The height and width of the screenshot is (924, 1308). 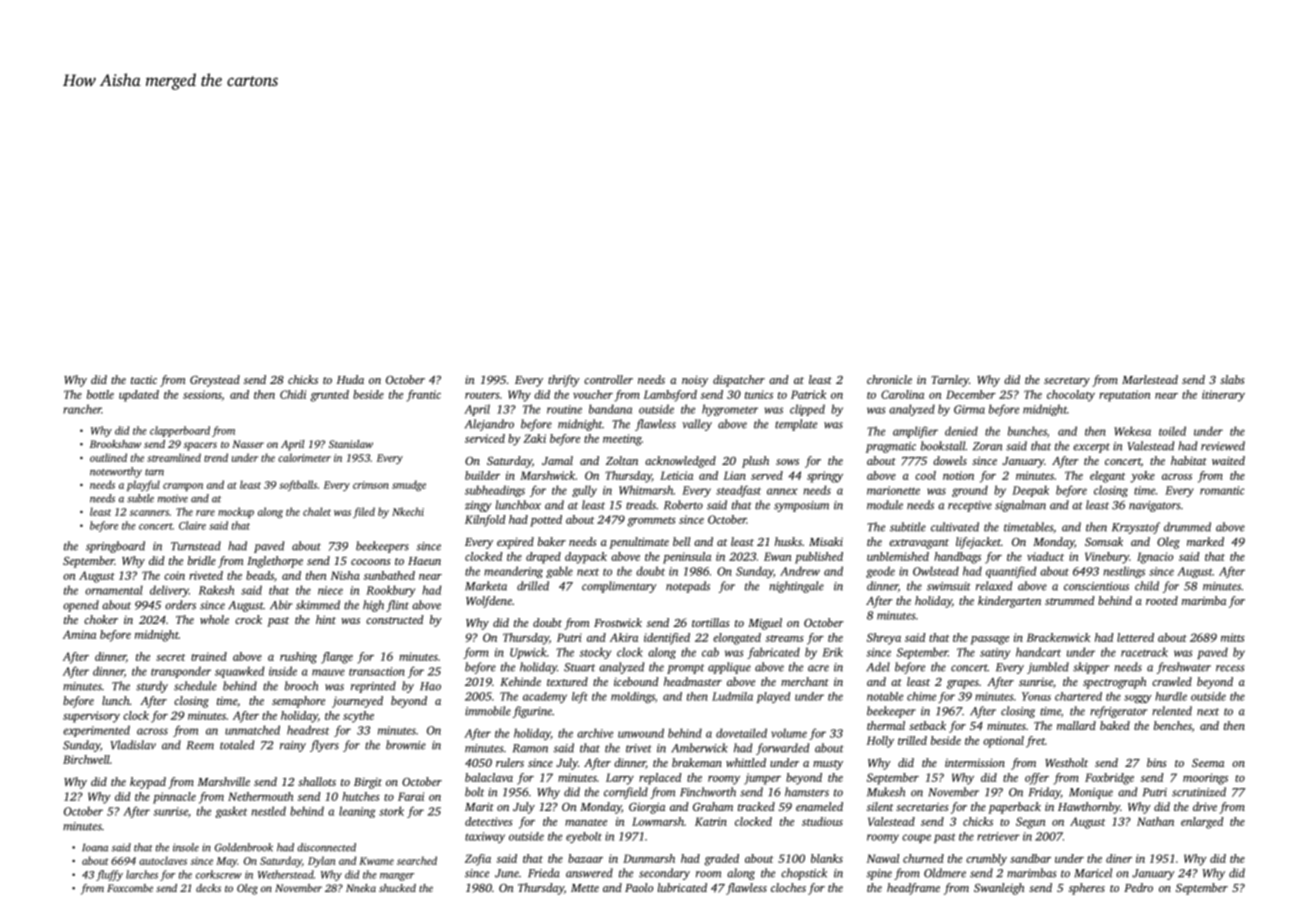 What do you see at coordinates (283, 671) in the screenshot?
I see `inside` at bounding box center [283, 671].
